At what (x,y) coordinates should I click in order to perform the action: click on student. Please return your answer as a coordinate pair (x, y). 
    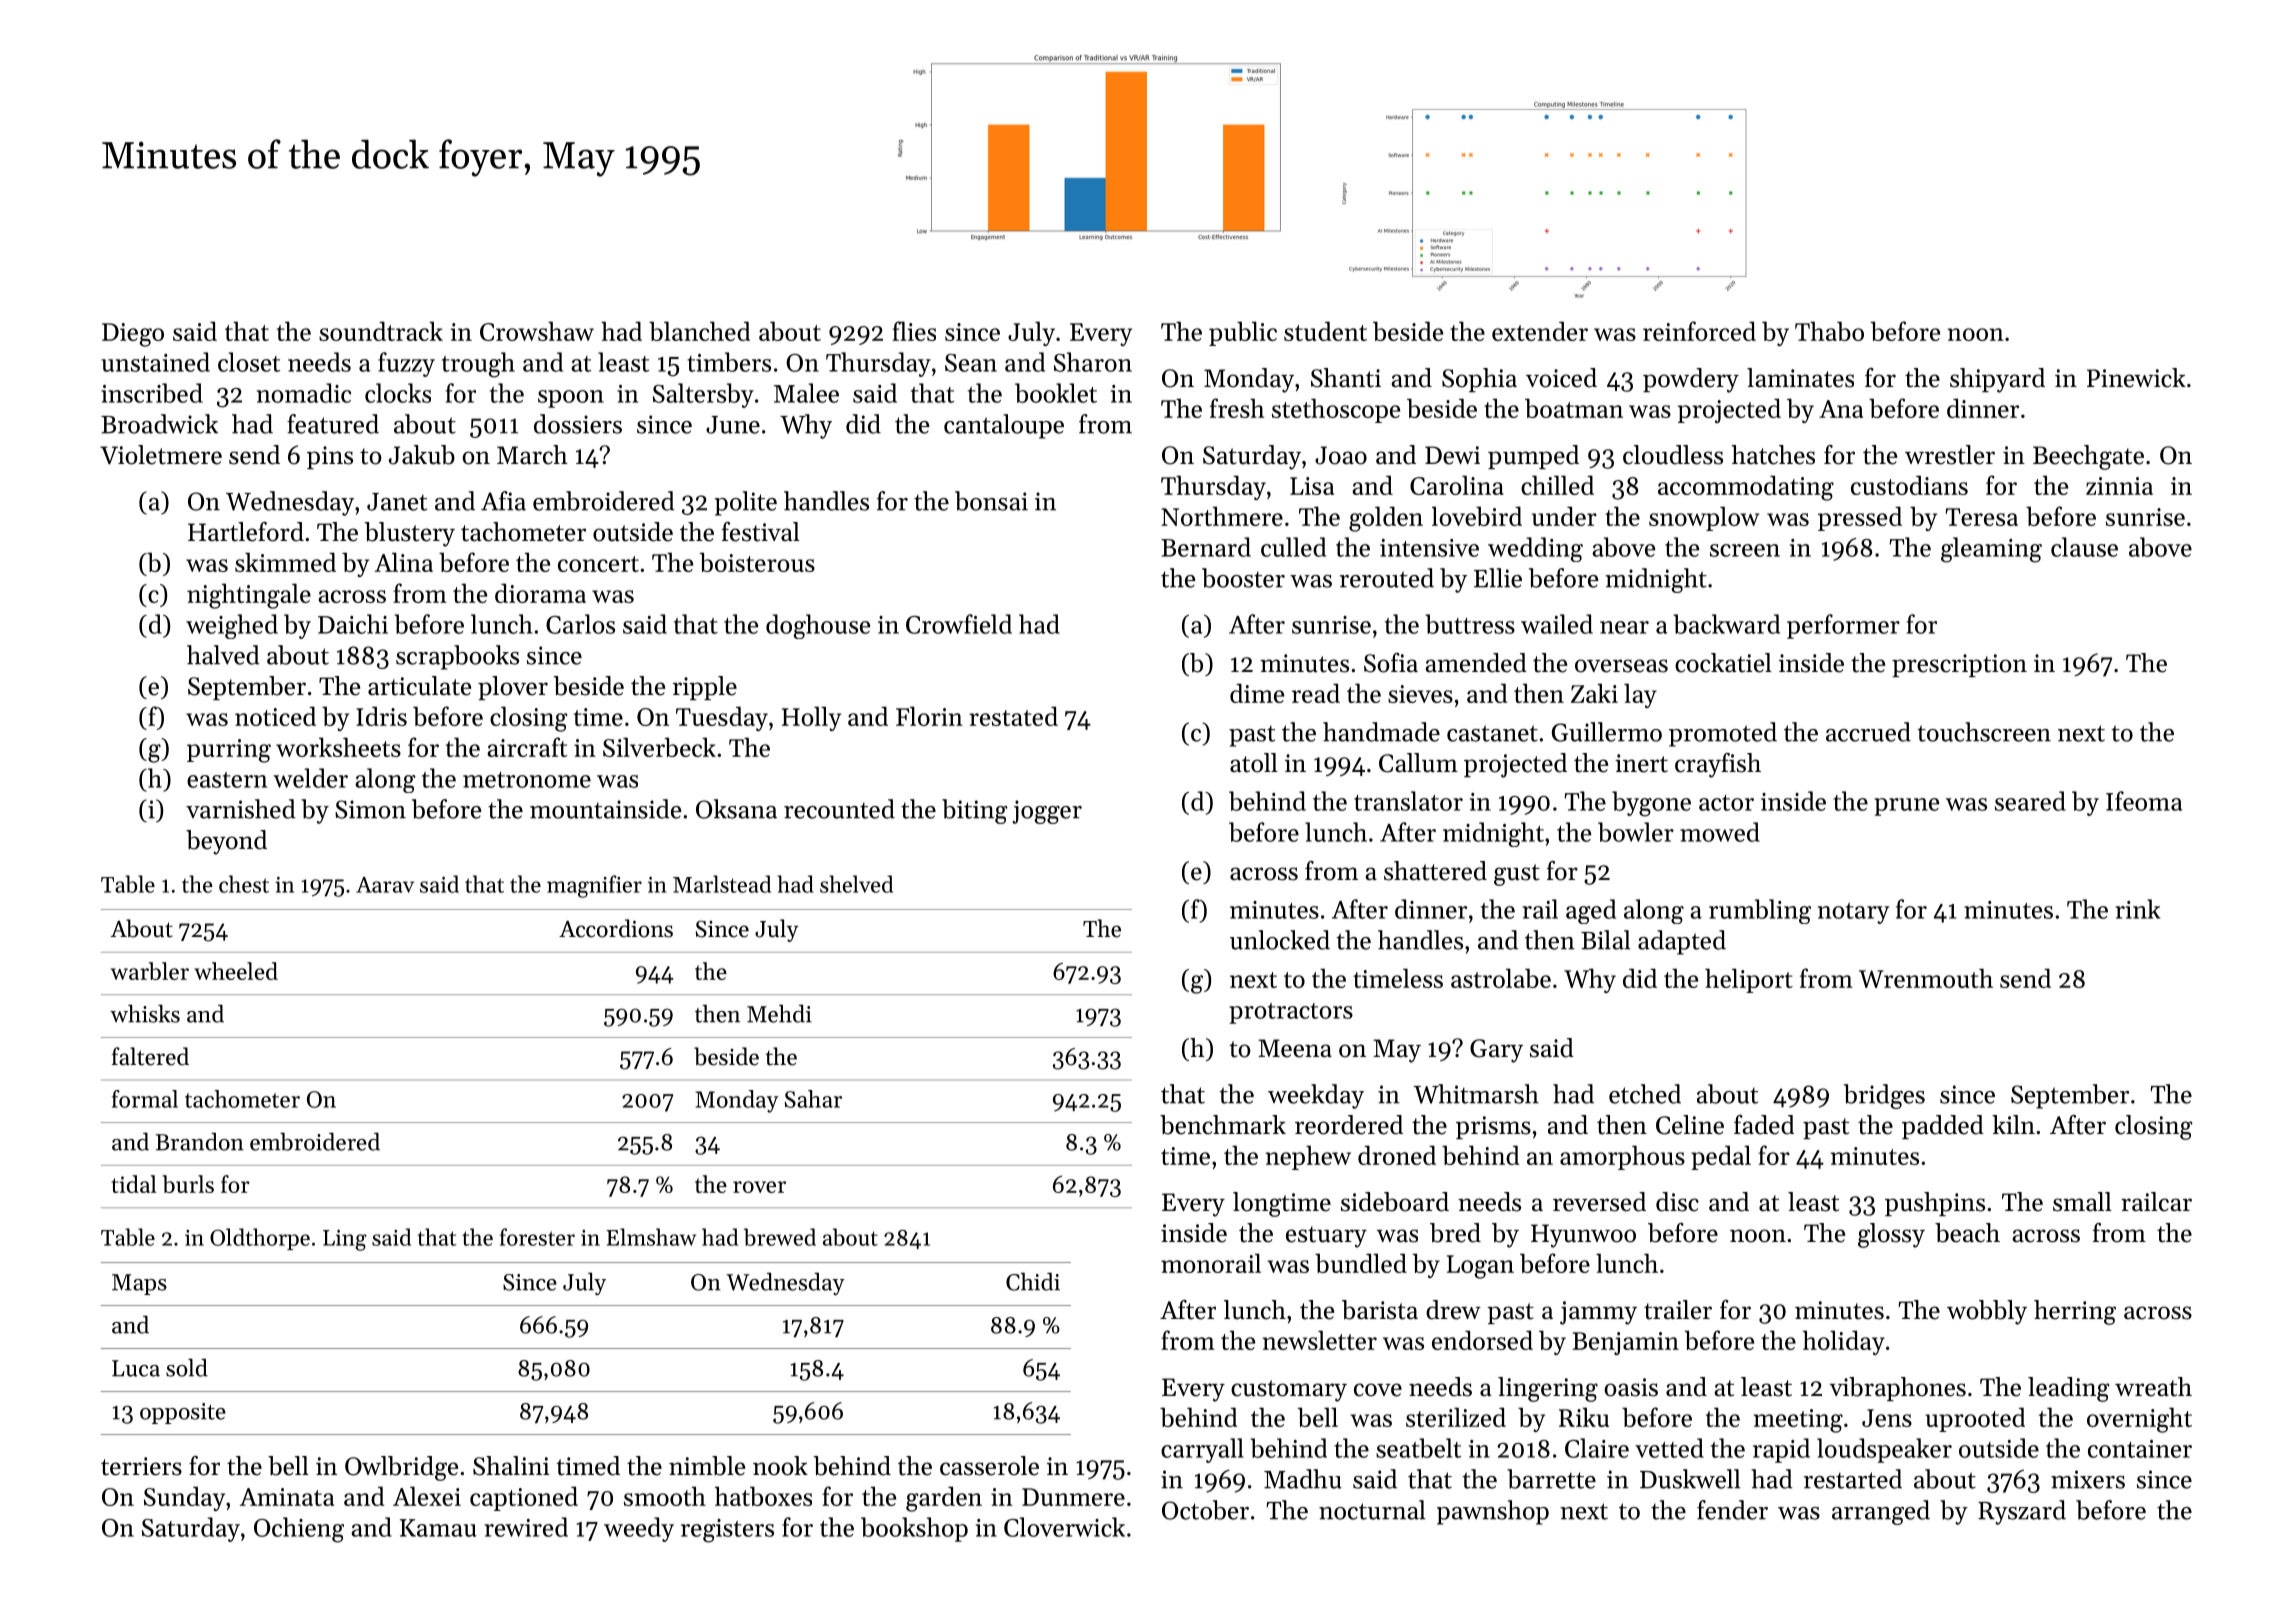
    Looking at the image, I should click on (1325, 331).
